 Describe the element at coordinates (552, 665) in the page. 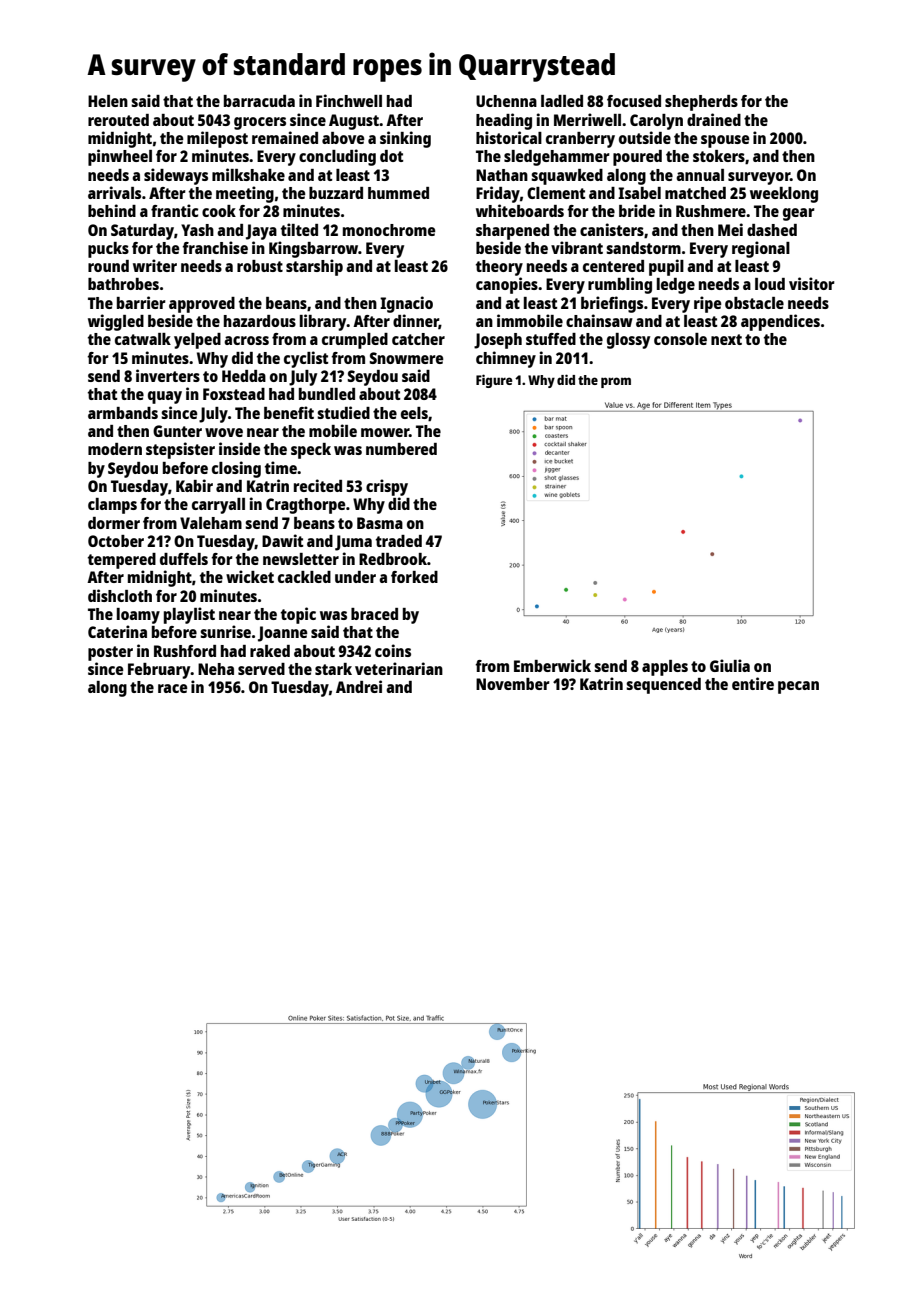

I see `Emberwick` at that location.
